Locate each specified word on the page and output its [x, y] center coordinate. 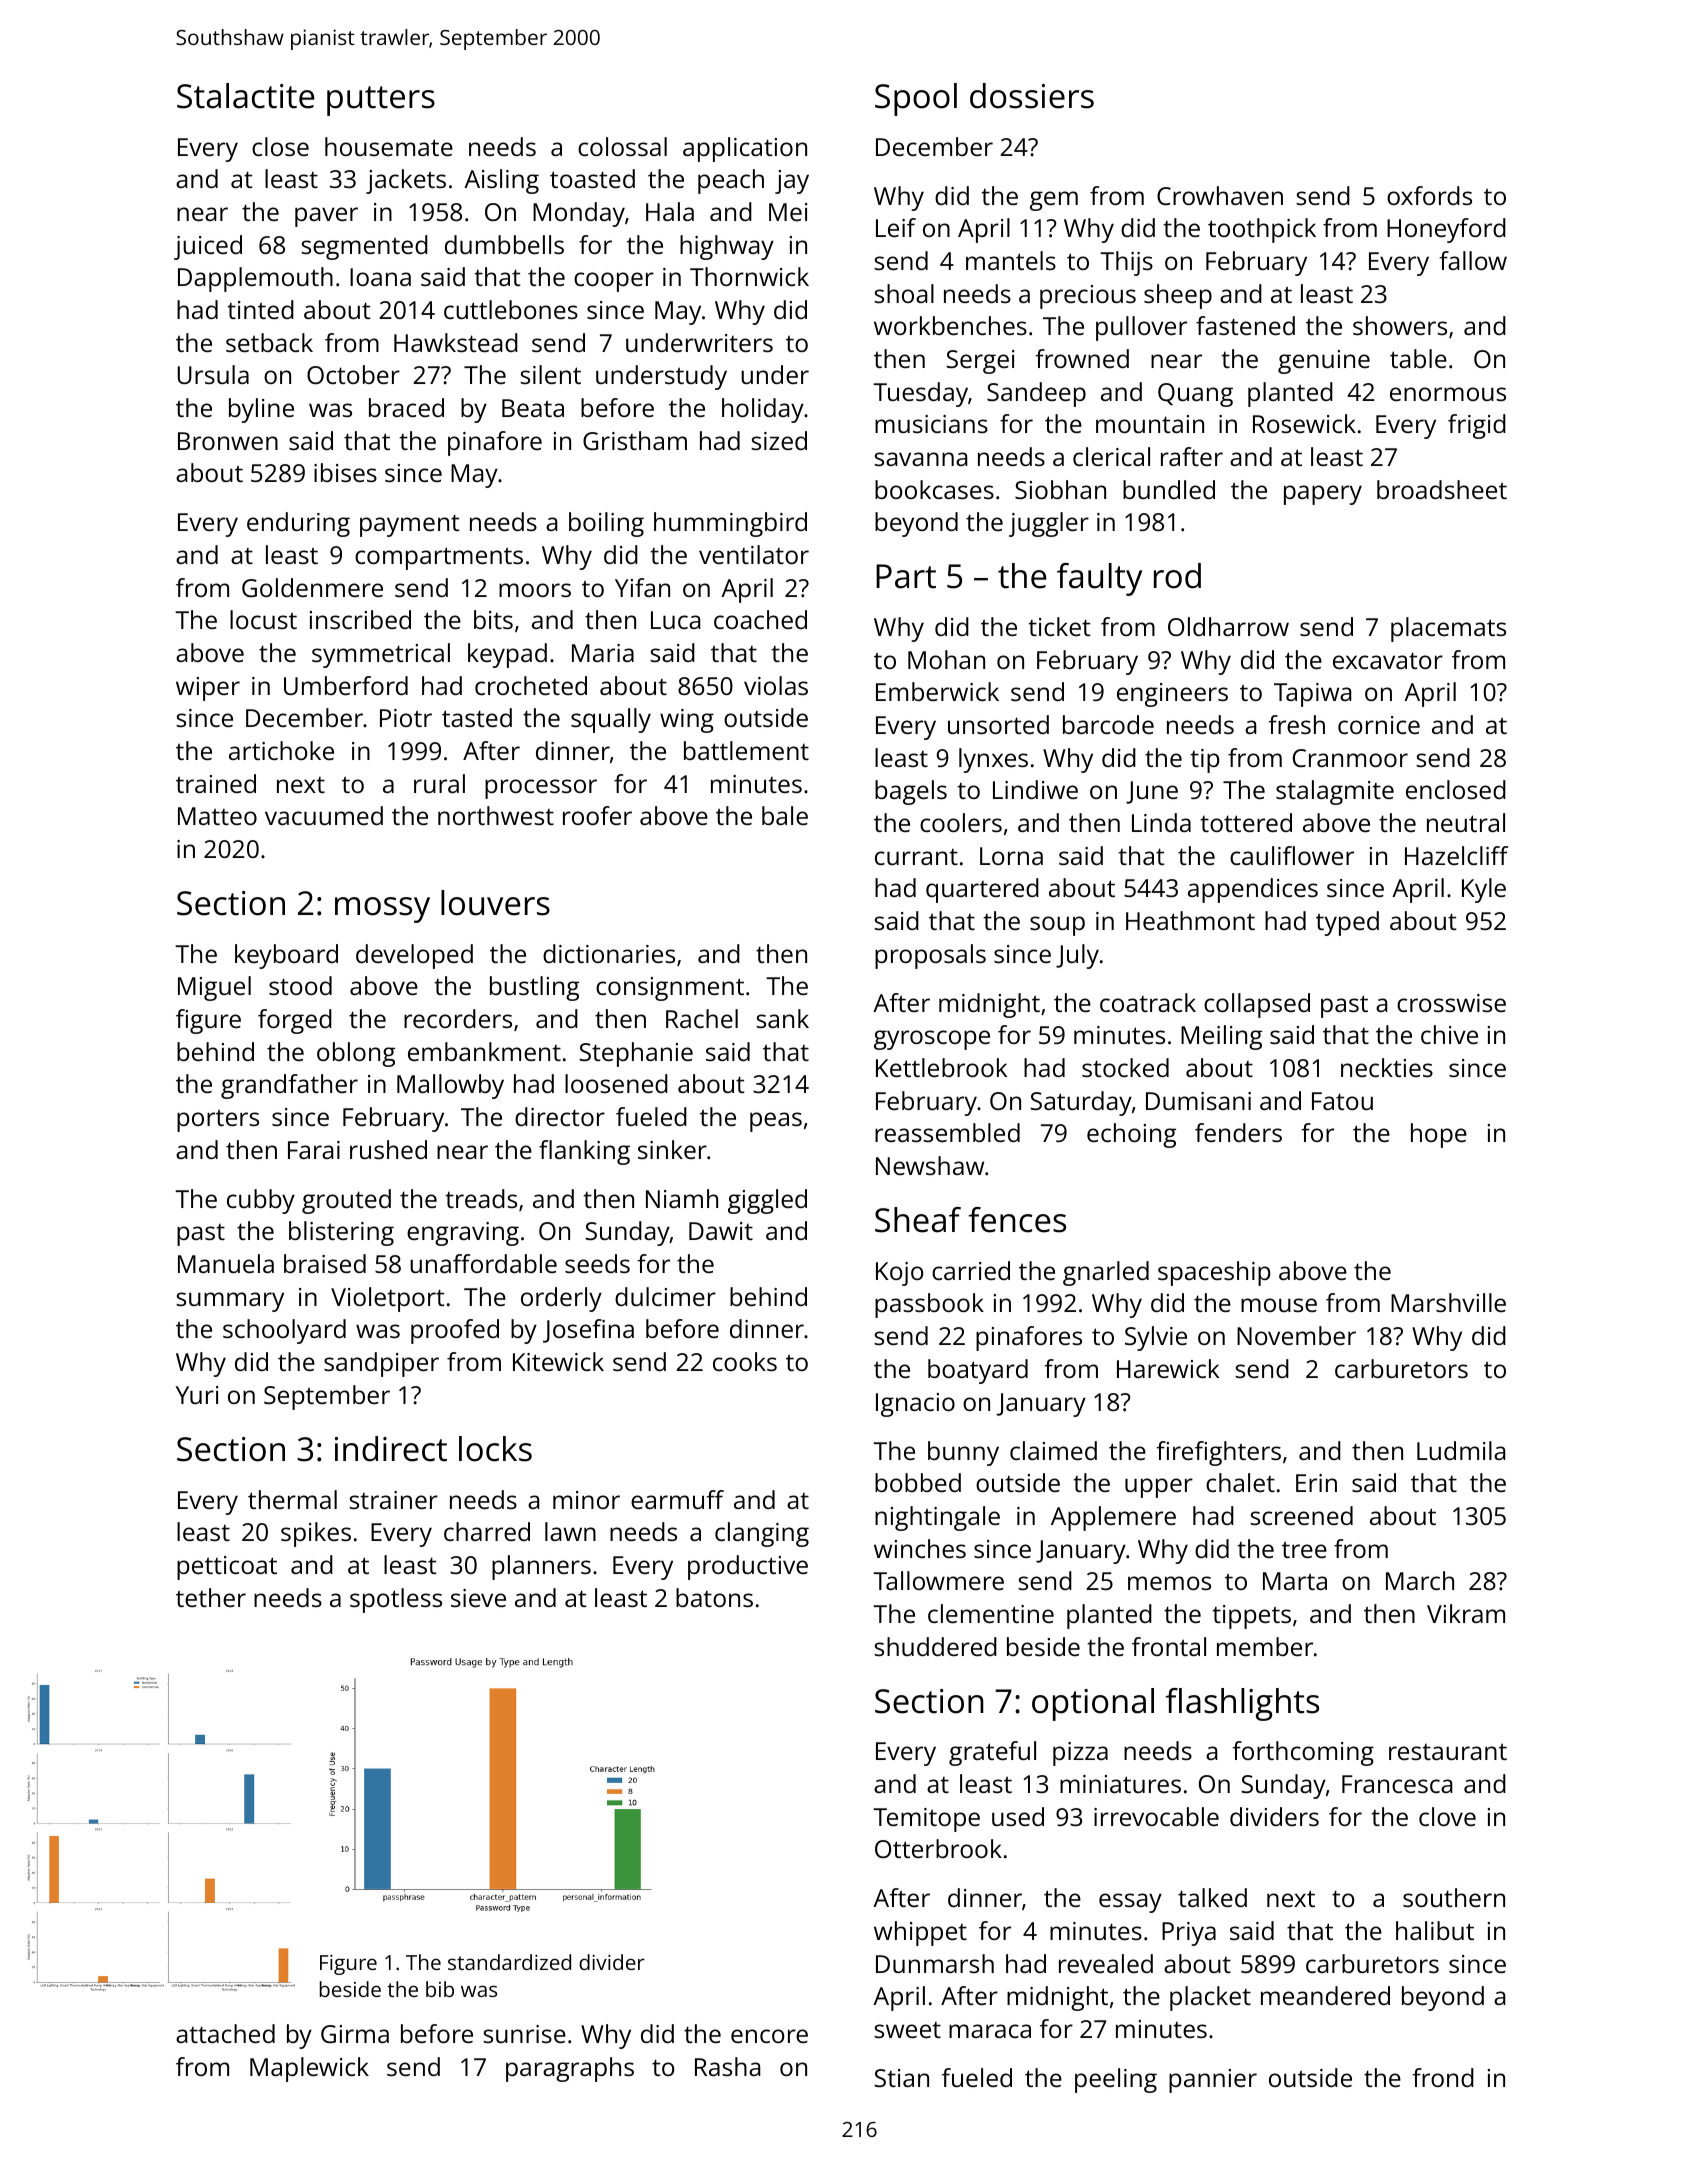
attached [225, 2033]
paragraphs [570, 2069]
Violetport [387, 1299]
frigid [1477, 426]
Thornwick [749, 276]
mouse [1279, 1305]
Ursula [213, 374]
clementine [991, 1613]
